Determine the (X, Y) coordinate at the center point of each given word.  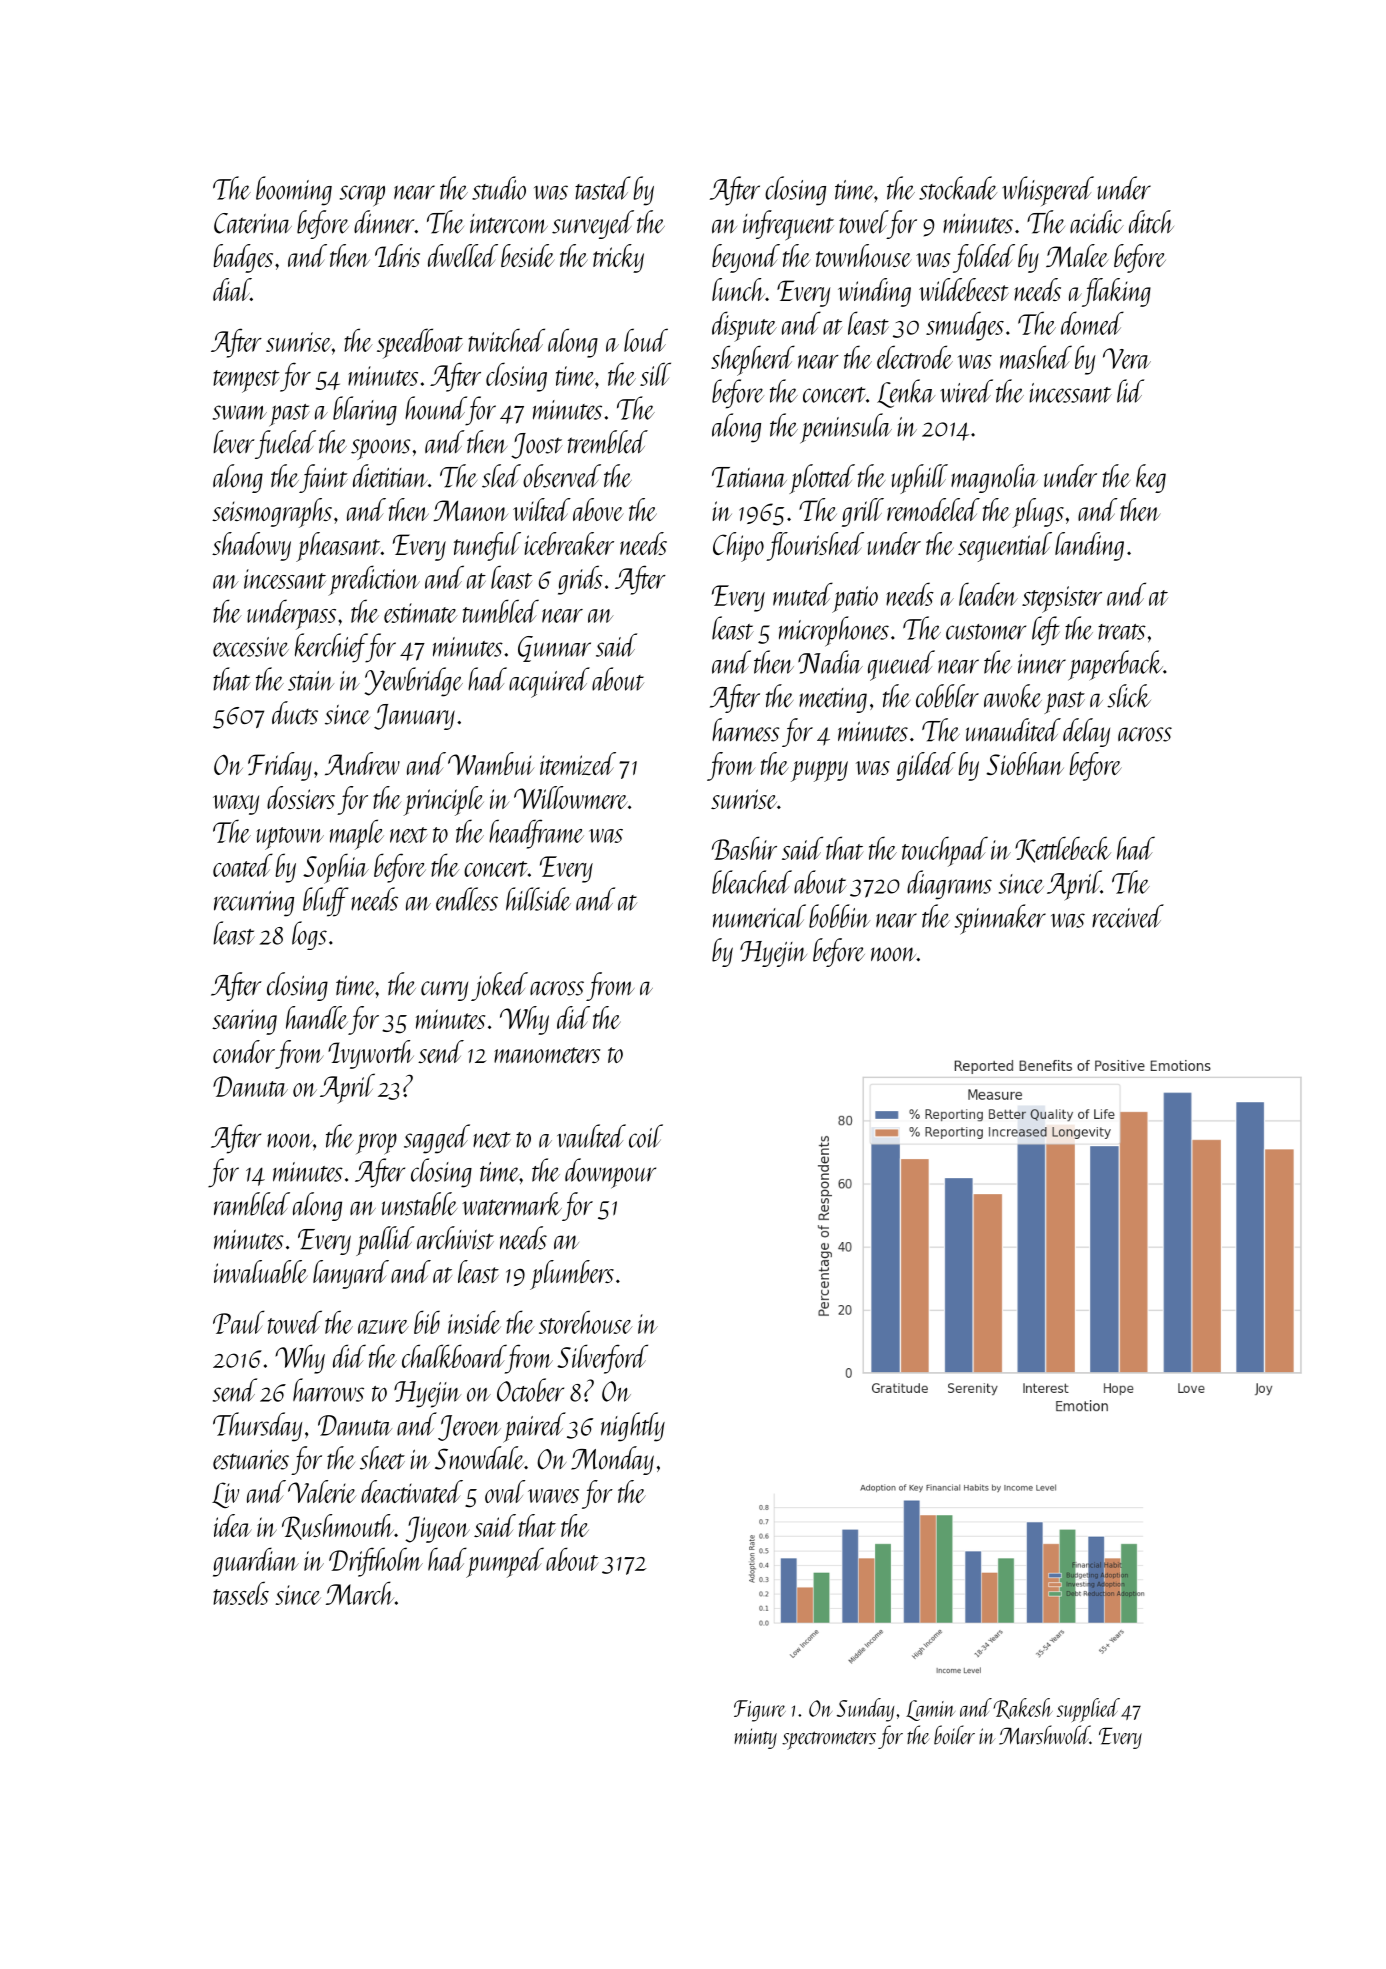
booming (294, 191)
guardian (256, 1562)
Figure (760, 1711)
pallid (385, 1241)
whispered (1048, 191)
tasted (603, 188)
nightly (633, 1427)
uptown (290, 838)
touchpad (945, 851)
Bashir (744, 848)
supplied (1088, 1710)
